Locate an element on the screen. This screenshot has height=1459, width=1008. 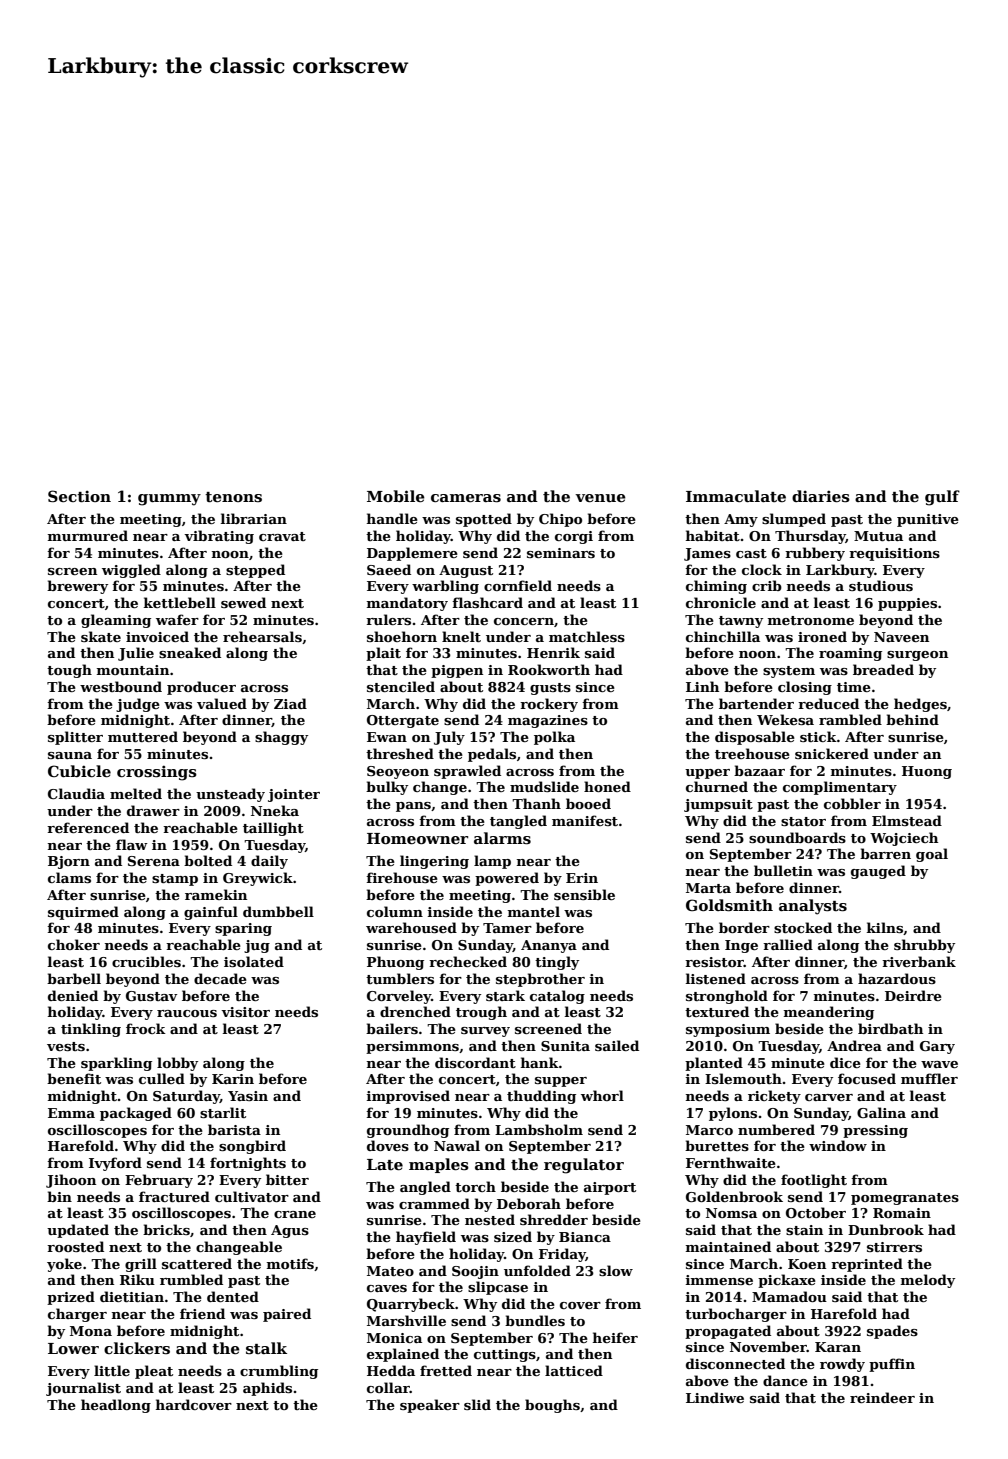
tumblers is located at coordinates (400, 978).
